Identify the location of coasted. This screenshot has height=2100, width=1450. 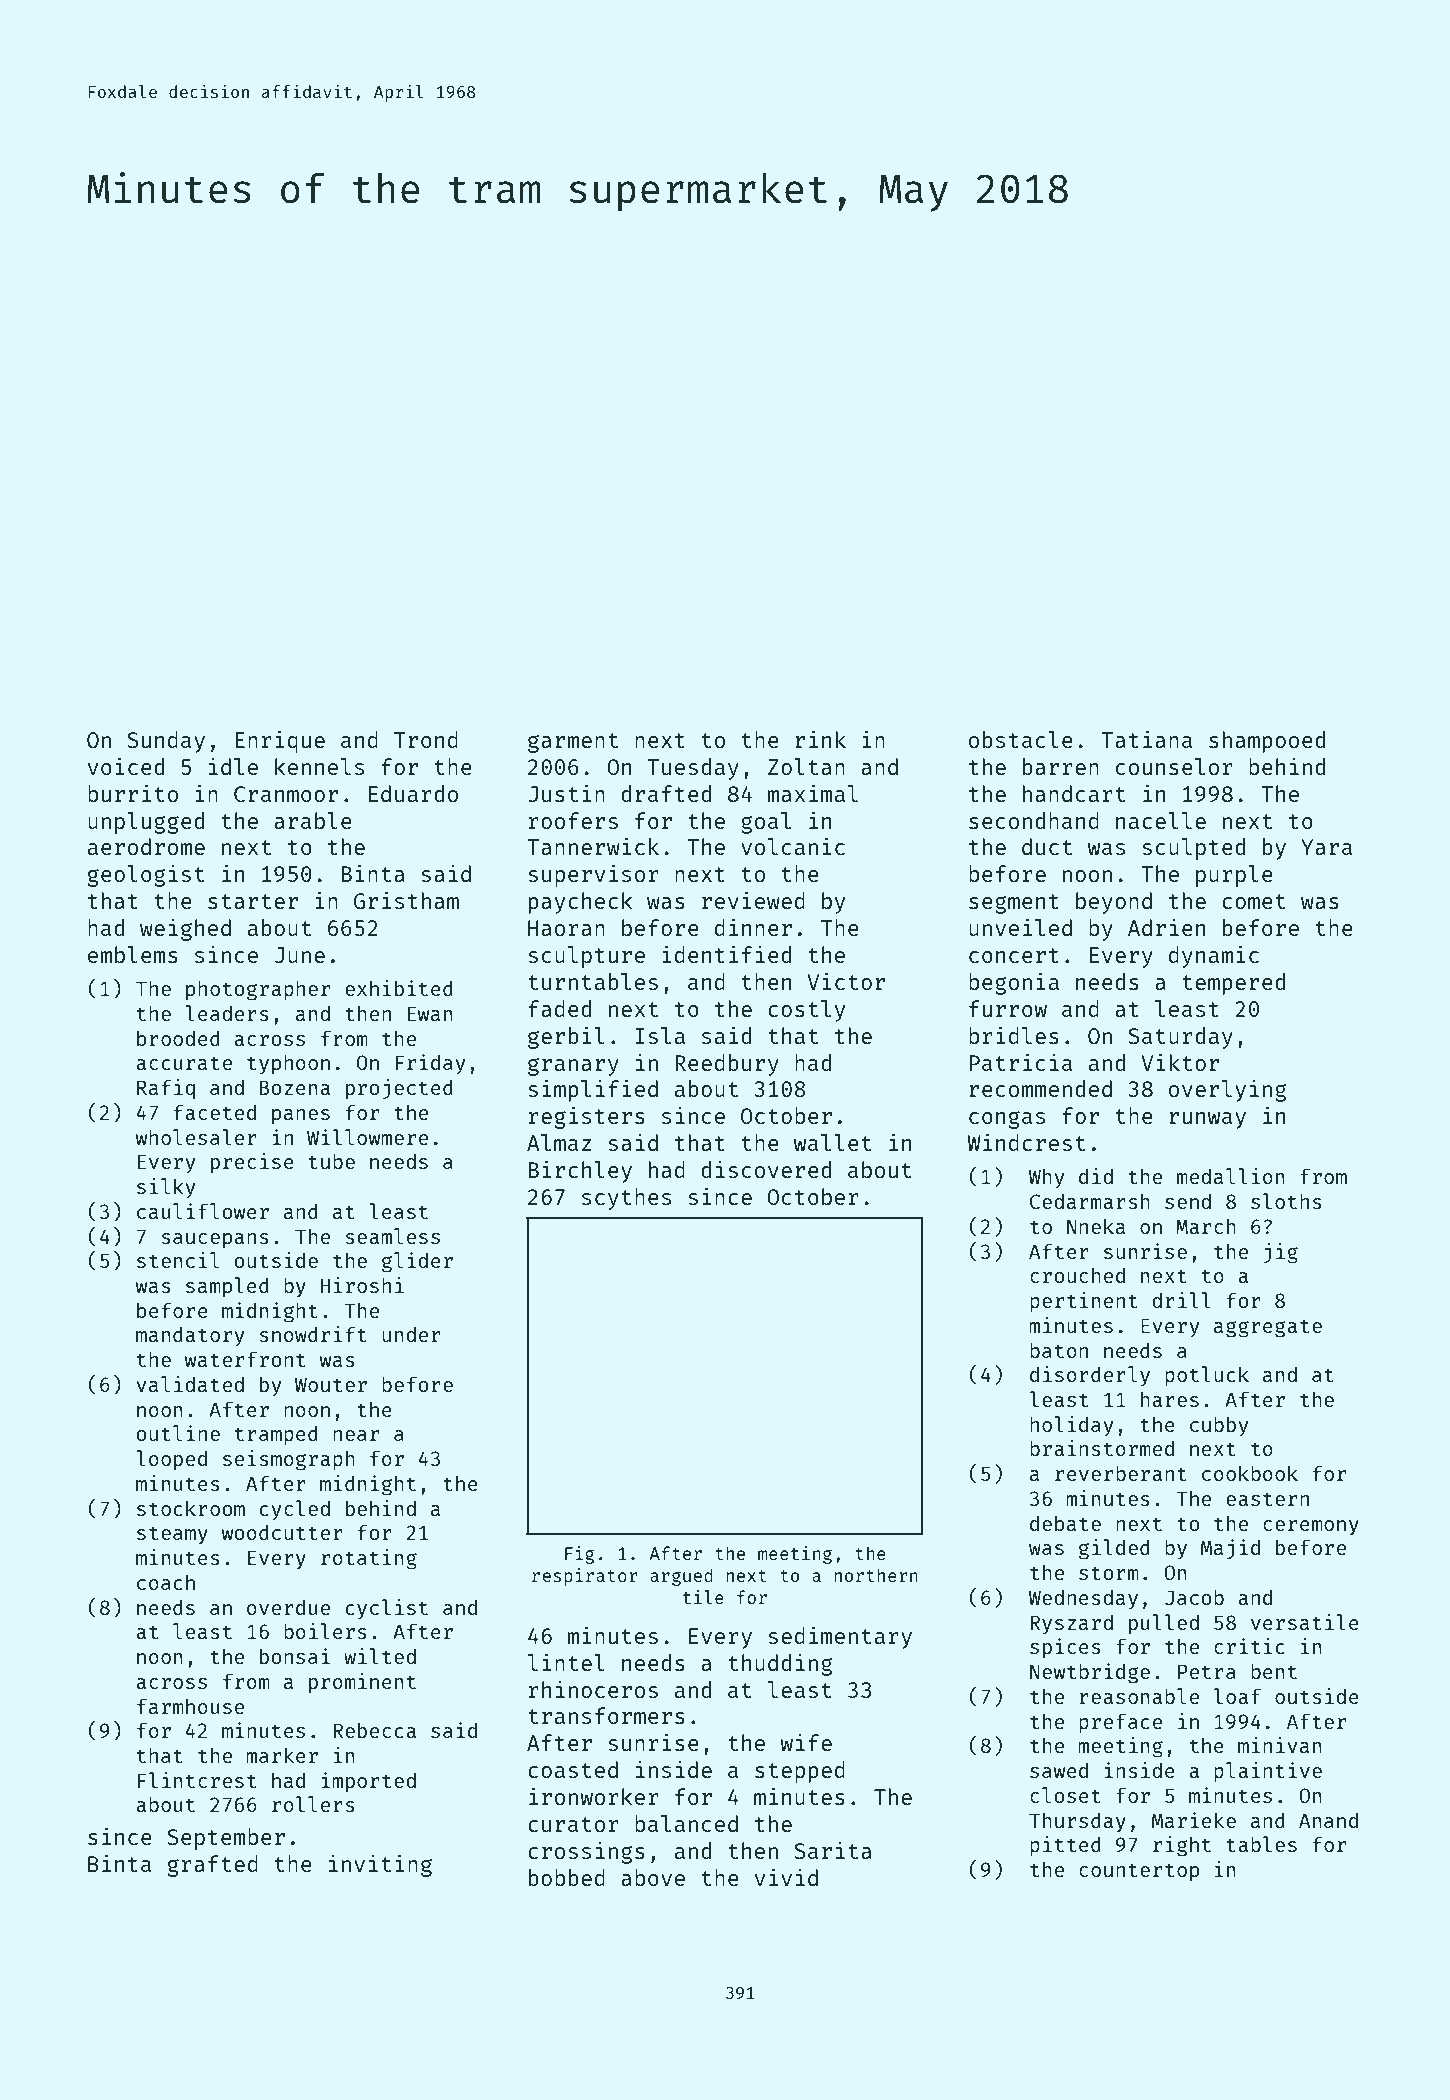
(573, 1769).
